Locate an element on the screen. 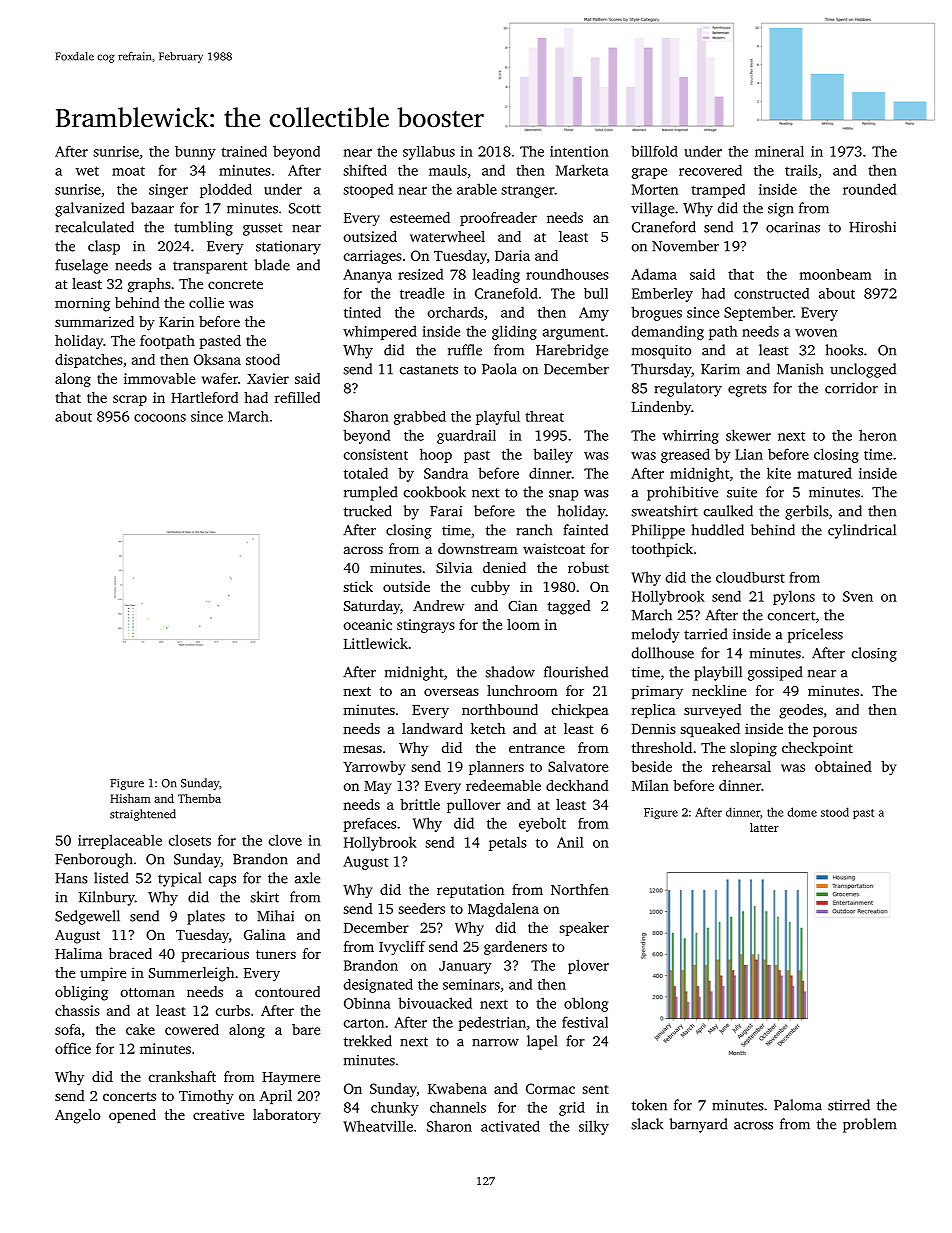 Image resolution: width=952 pixels, height=1233 pixels. cocoons is located at coordinates (160, 418).
